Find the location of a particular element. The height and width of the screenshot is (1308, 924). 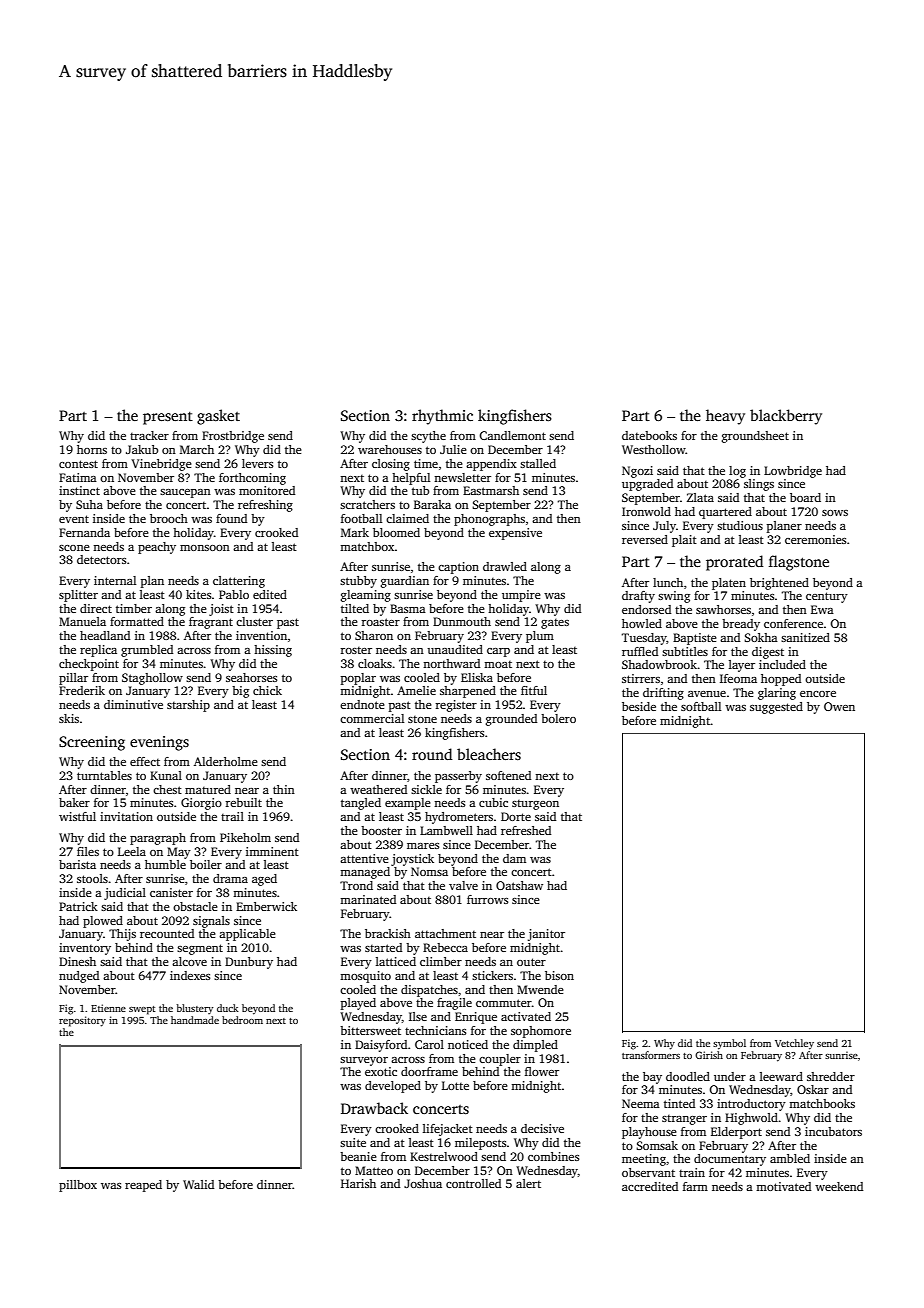

present is located at coordinates (168, 418).
